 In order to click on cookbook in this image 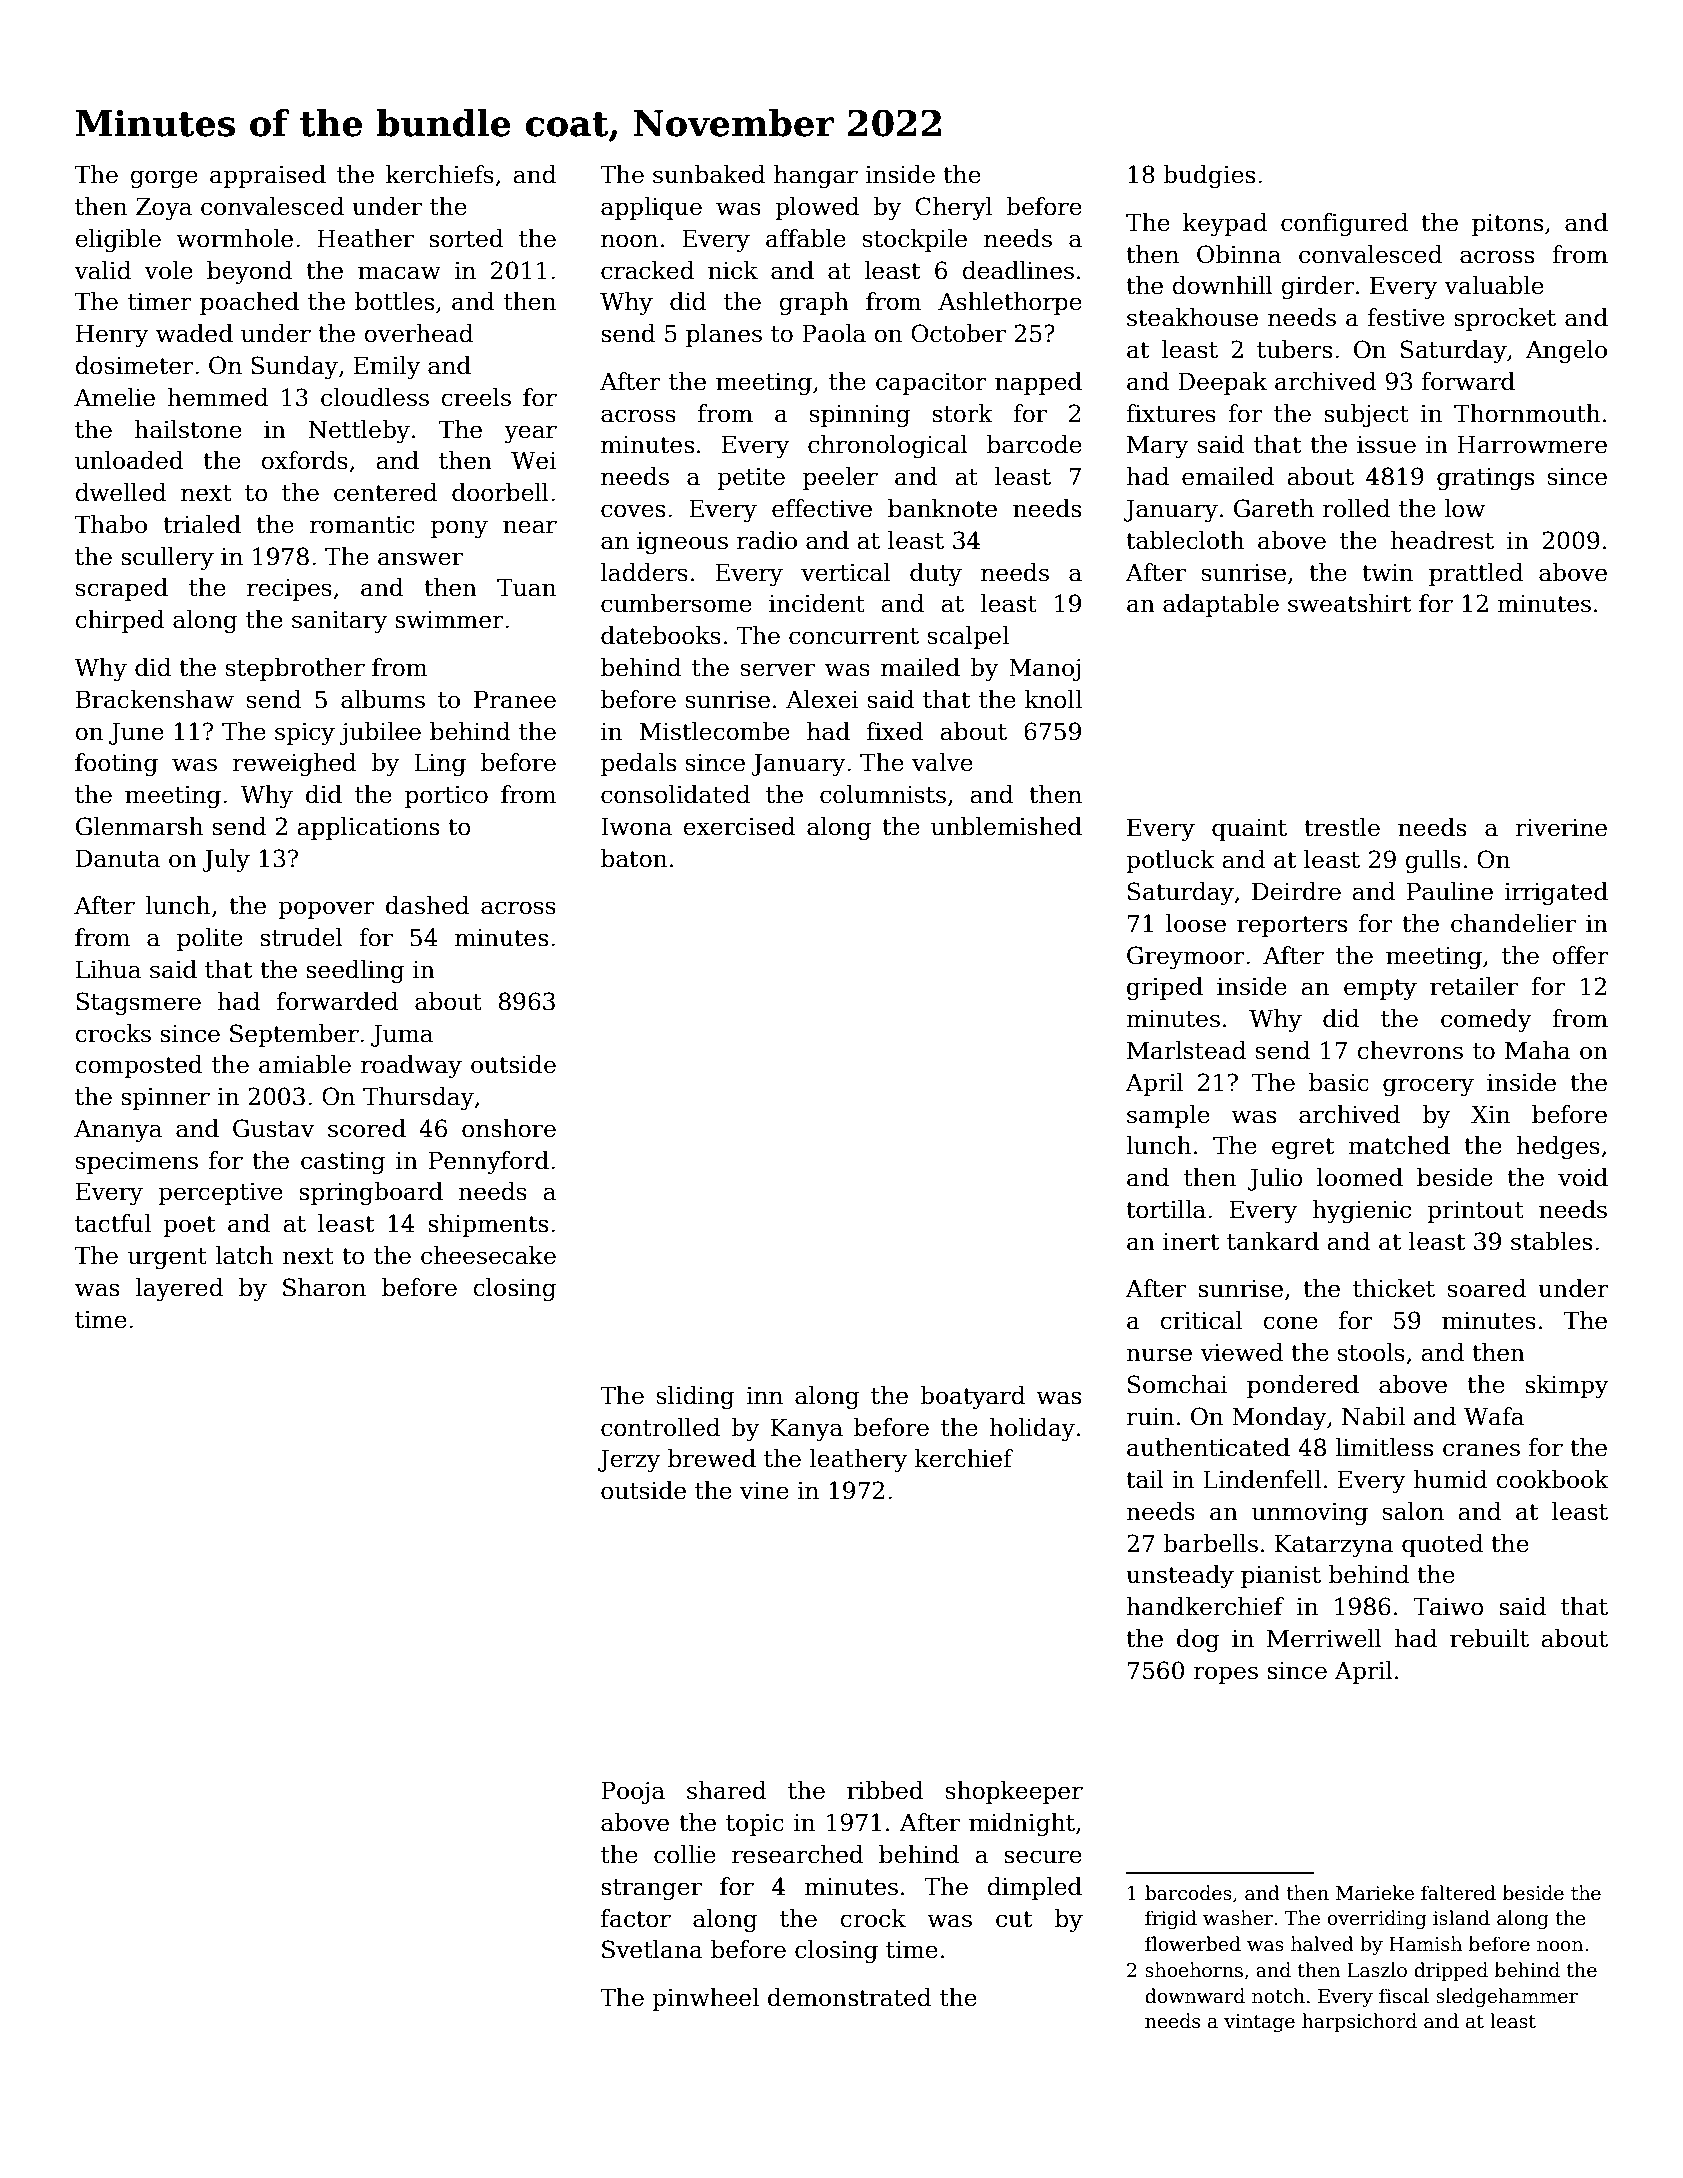, I will do `click(1553, 1479)`.
